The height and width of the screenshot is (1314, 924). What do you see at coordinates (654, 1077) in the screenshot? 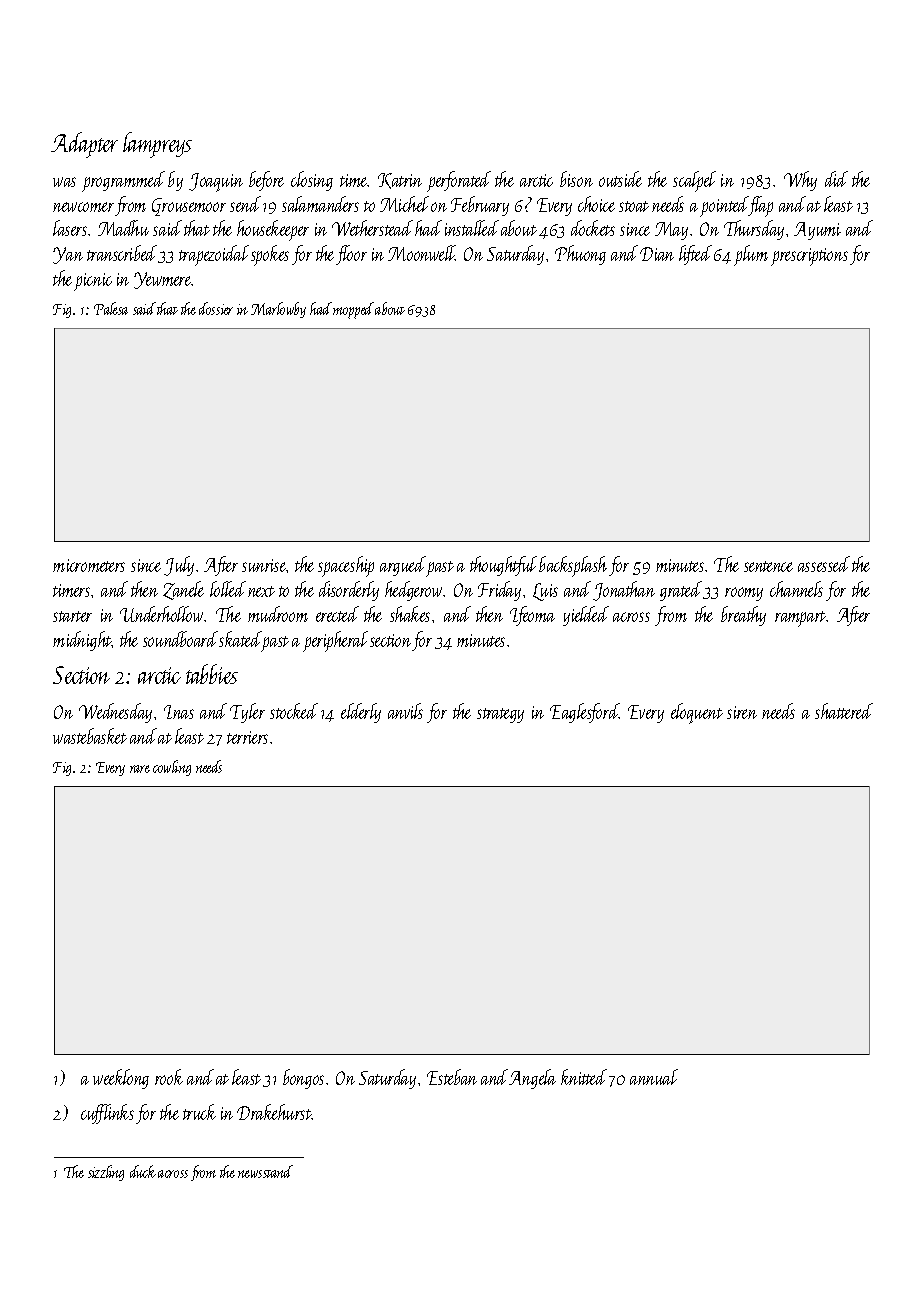
I see `annual` at bounding box center [654, 1077].
